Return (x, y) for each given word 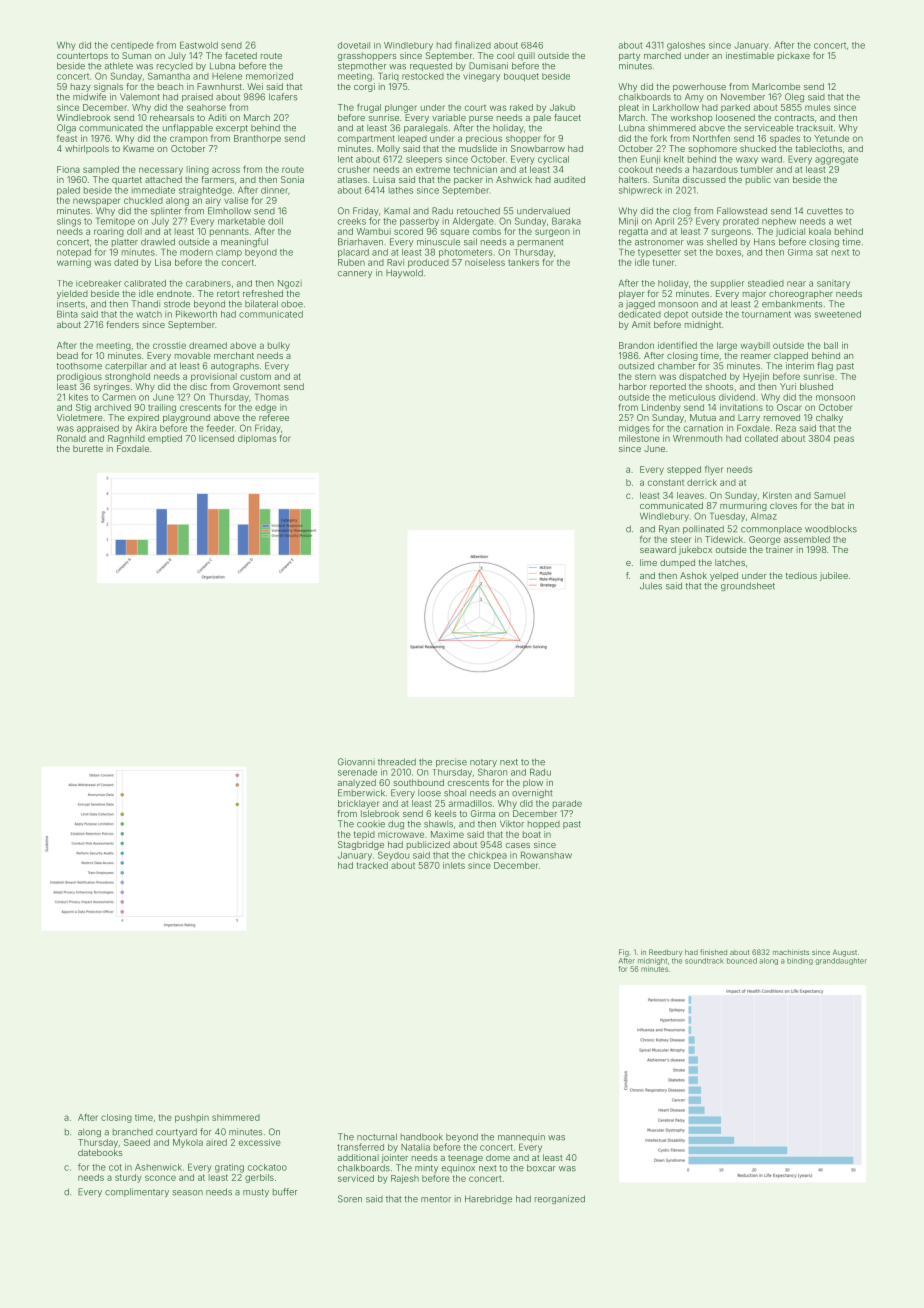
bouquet (521, 77)
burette (88, 448)
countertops (82, 57)
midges (634, 429)
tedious (801, 575)
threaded (397, 762)
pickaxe (794, 56)
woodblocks (831, 529)
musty (256, 1193)
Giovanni (356, 762)
